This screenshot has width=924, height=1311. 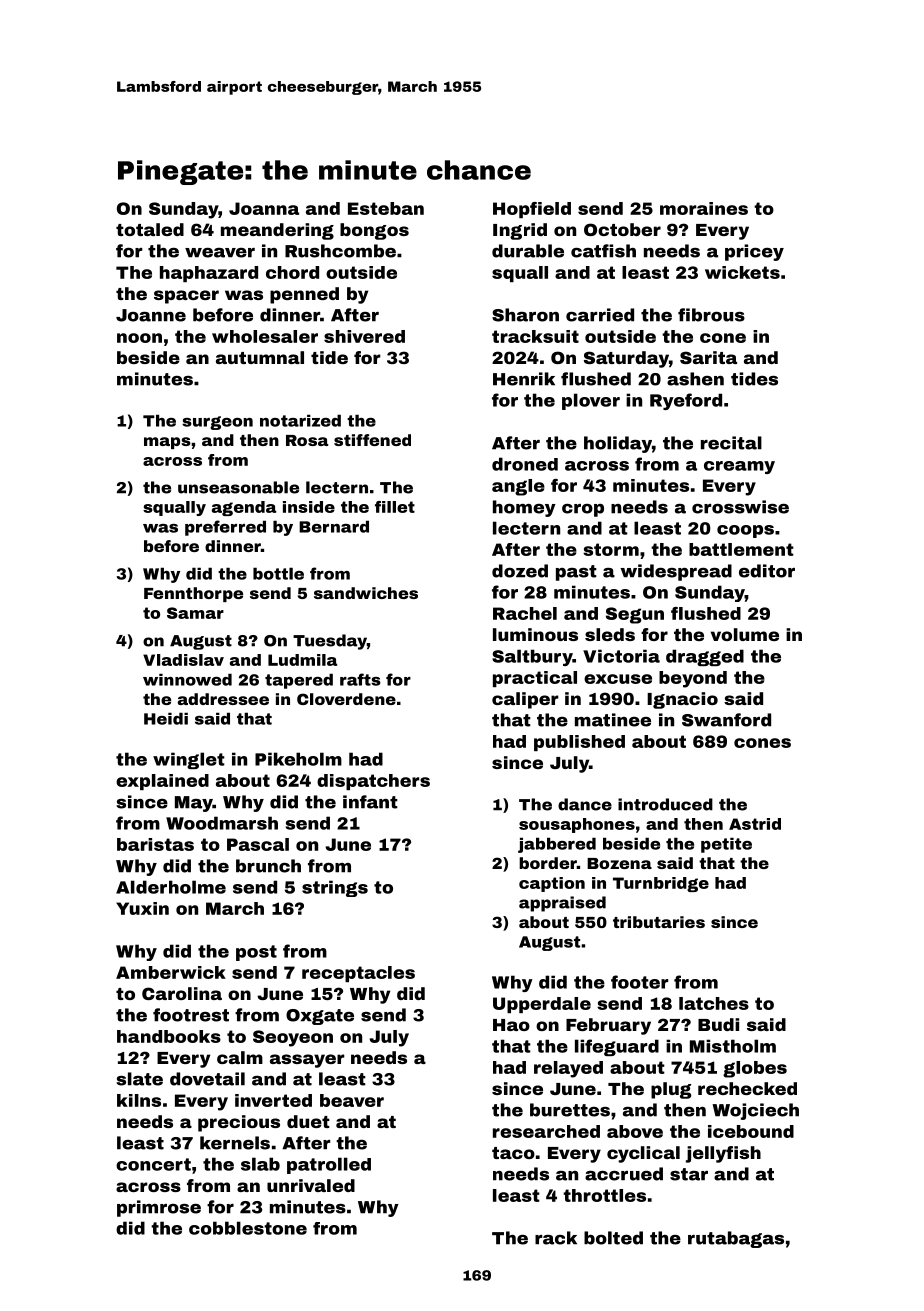 What do you see at coordinates (682, 700) in the screenshot?
I see `Ignacio` at bounding box center [682, 700].
